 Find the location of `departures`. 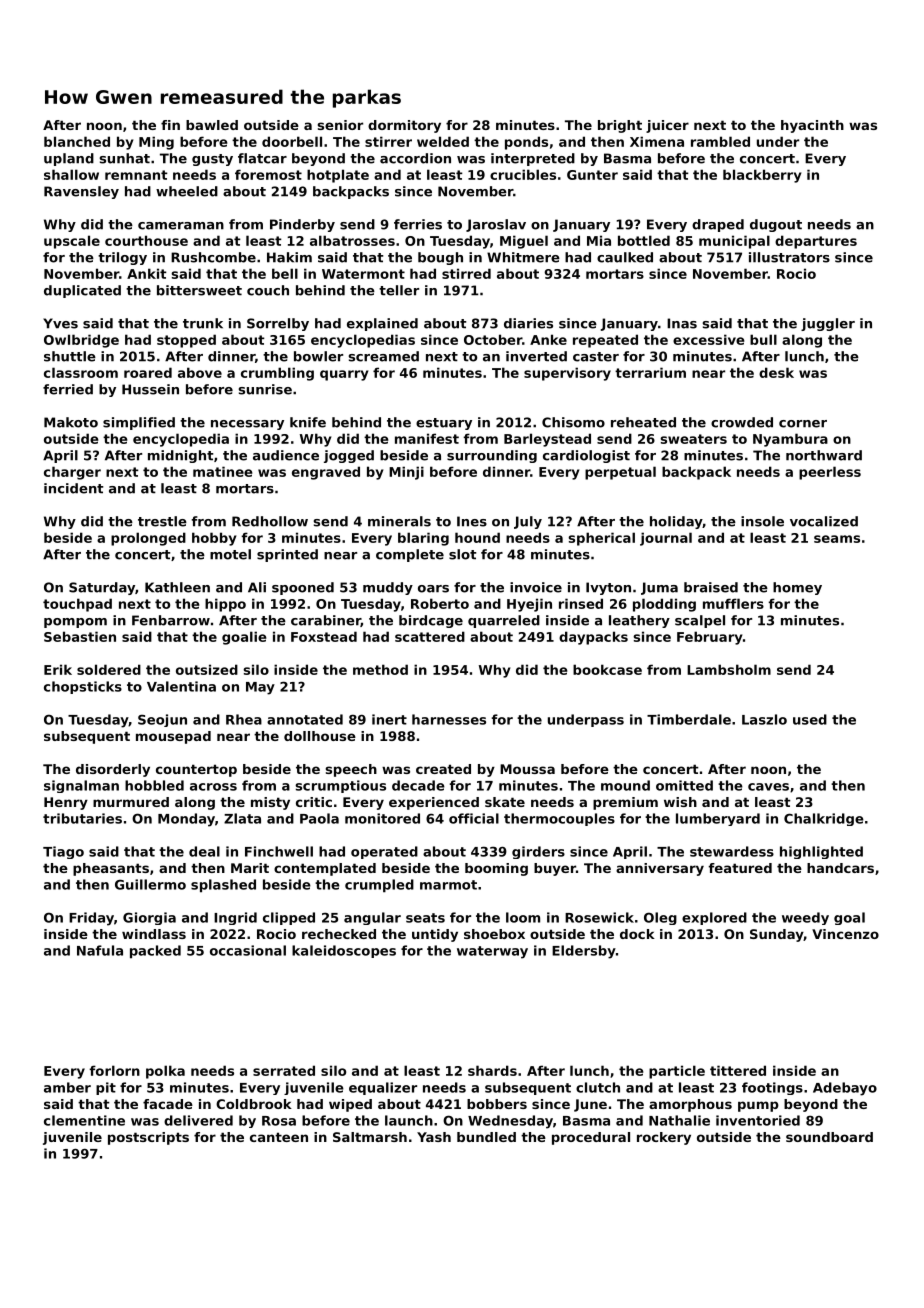

departures is located at coordinates (816, 242).
